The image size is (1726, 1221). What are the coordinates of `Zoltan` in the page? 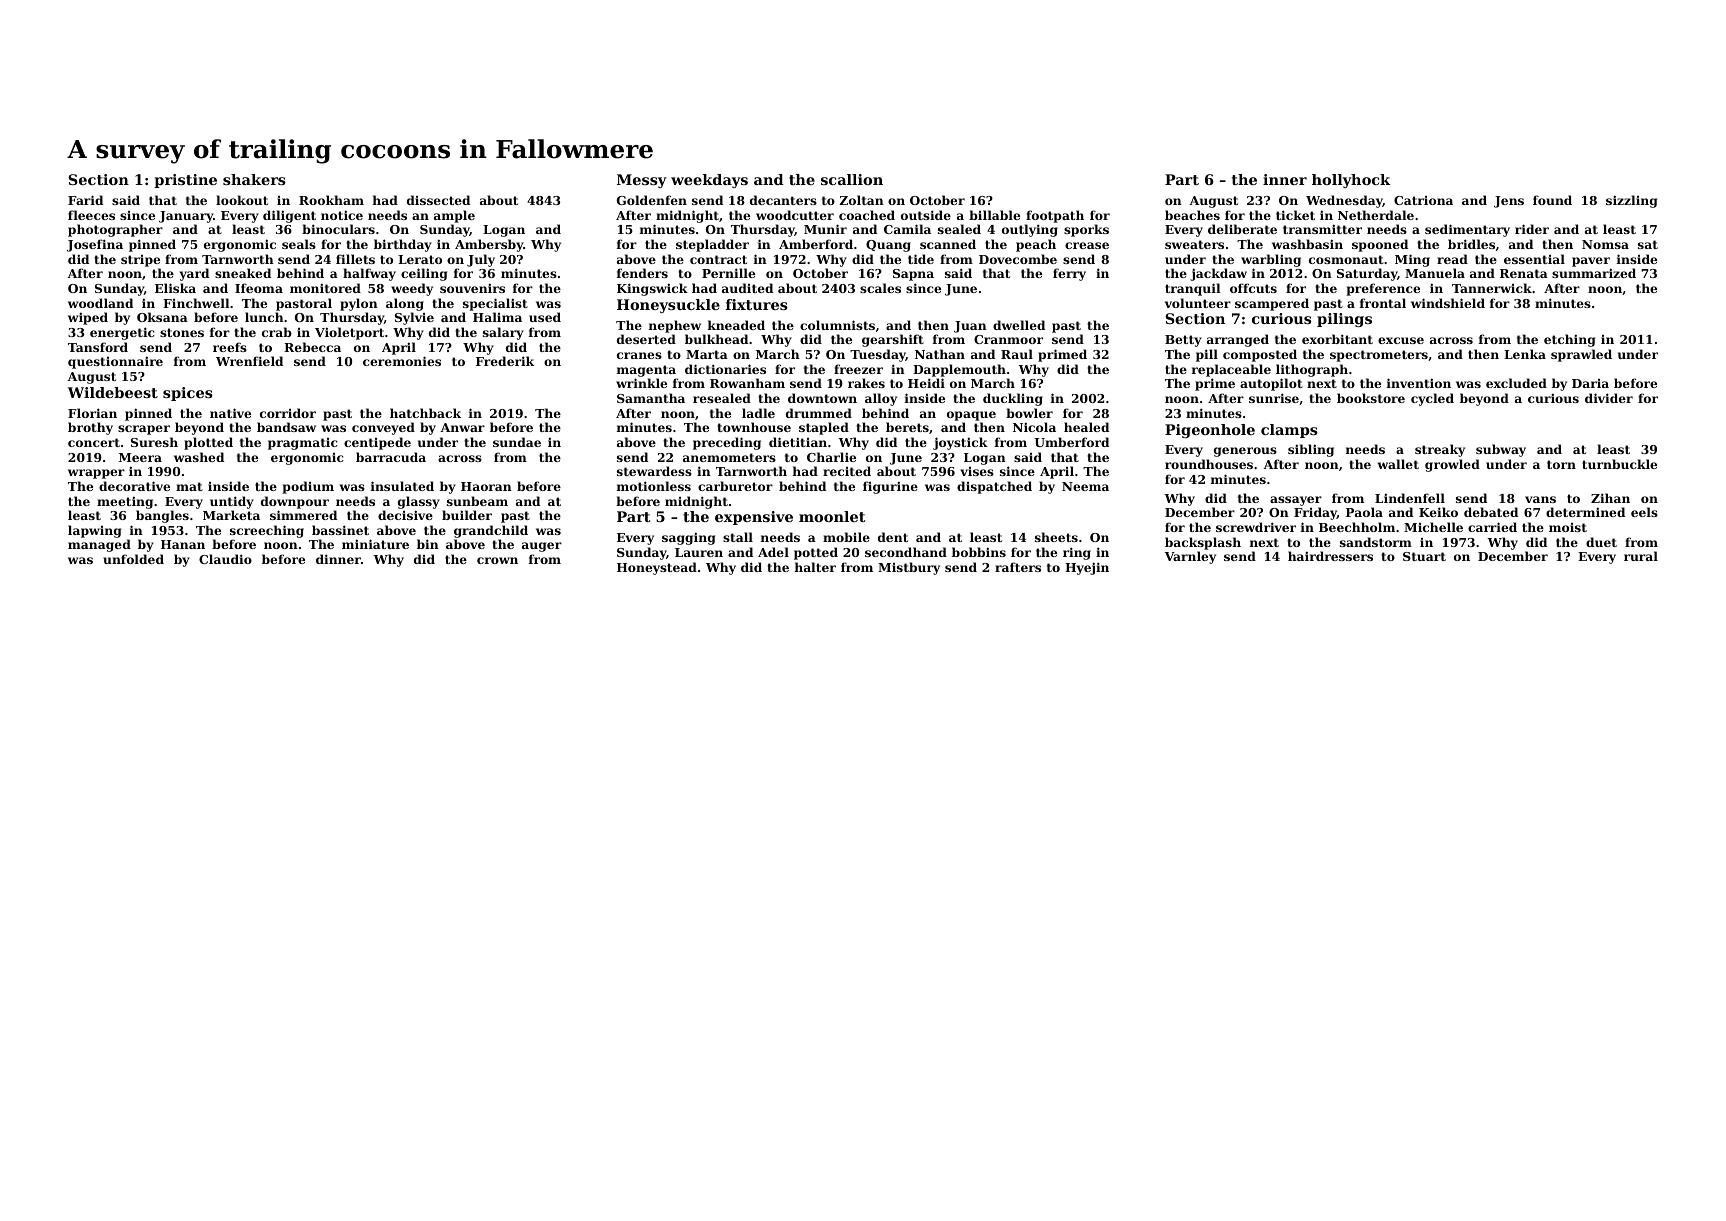 It's located at (861, 200).
